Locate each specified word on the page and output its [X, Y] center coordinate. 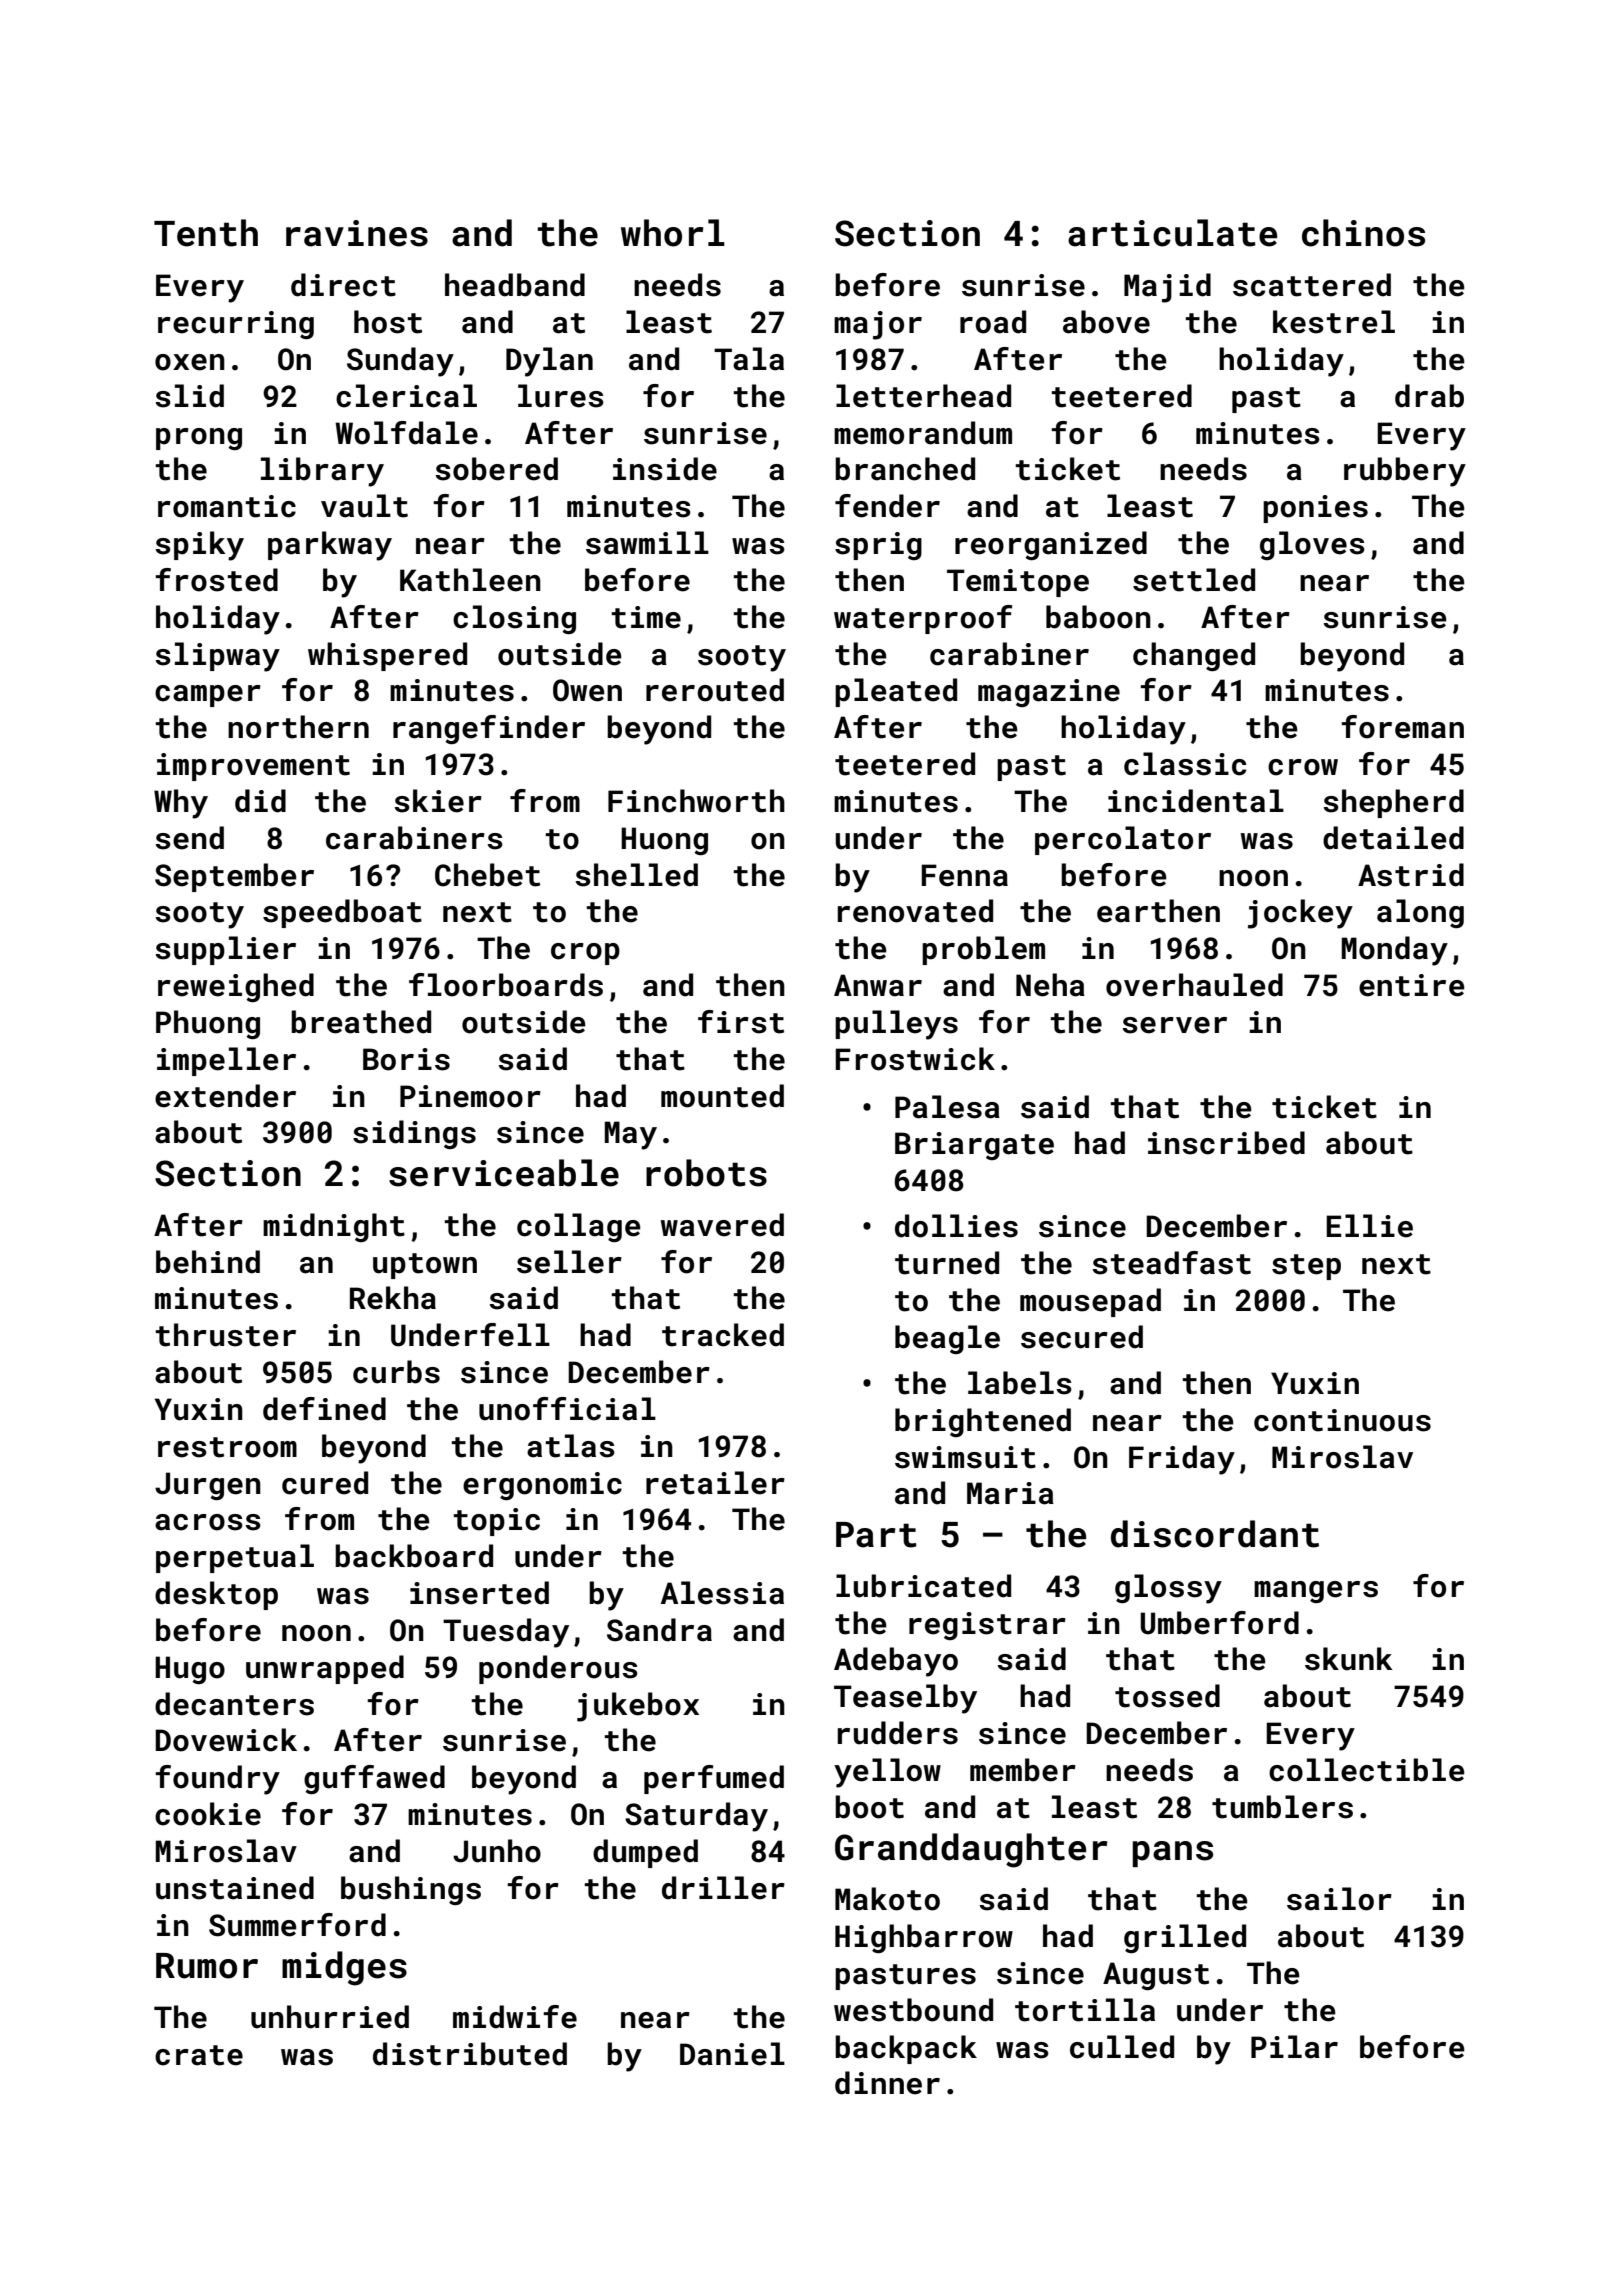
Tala [749, 359]
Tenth [206, 233]
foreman [1402, 727]
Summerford [297, 1925]
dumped [645, 1853]
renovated [915, 911]
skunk [1348, 1659]
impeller [226, 1061]
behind [208, 1262]
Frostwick [915, 1059]
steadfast [1171, 1263]
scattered [1312, 285]
